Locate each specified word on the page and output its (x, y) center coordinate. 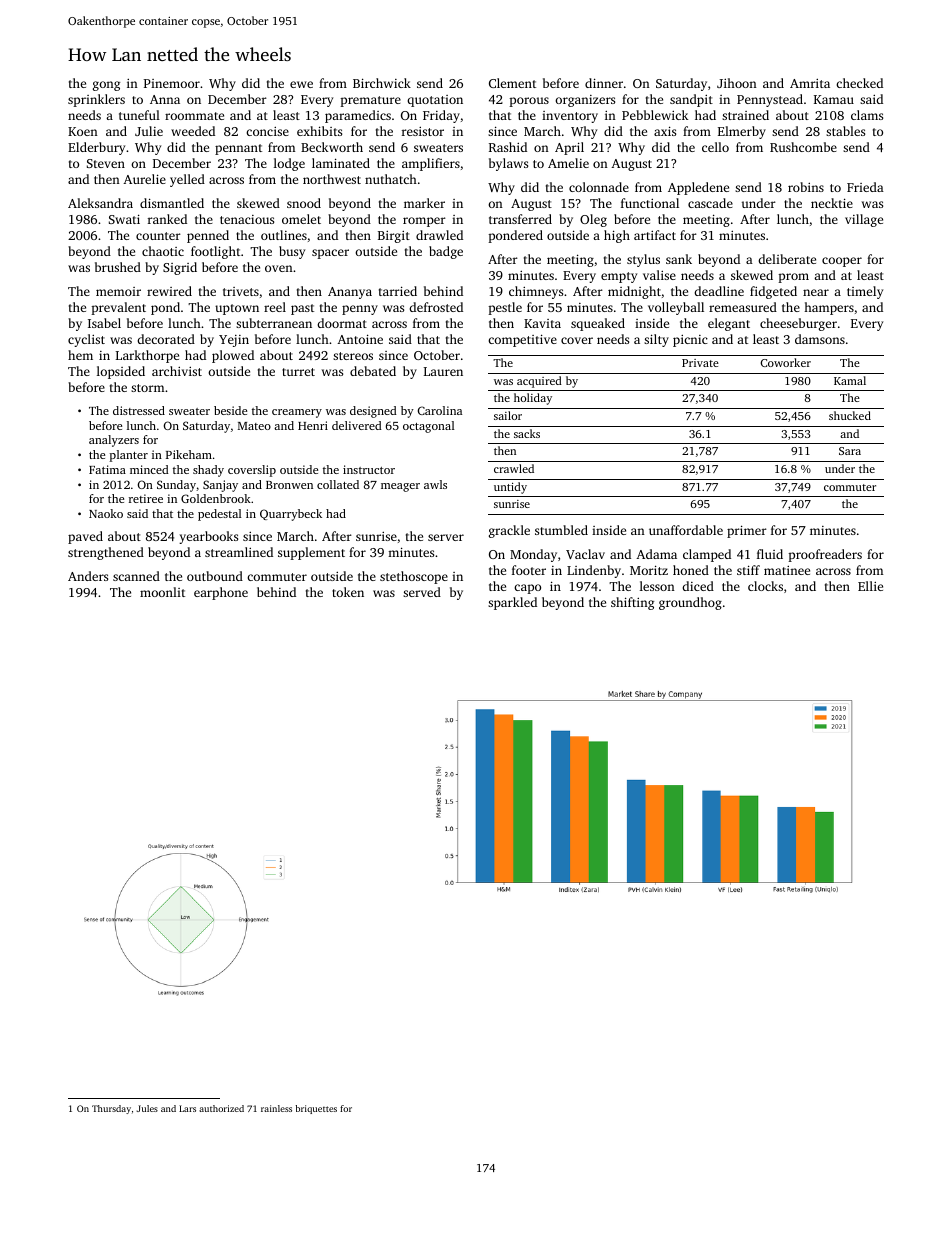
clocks (765, 586)
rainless (276, 1108)
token (348, 592)
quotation (435, 101)
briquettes (316, 1109)
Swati (124, 219)
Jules (147, 1108)
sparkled (512, 603)
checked (859, 83)
